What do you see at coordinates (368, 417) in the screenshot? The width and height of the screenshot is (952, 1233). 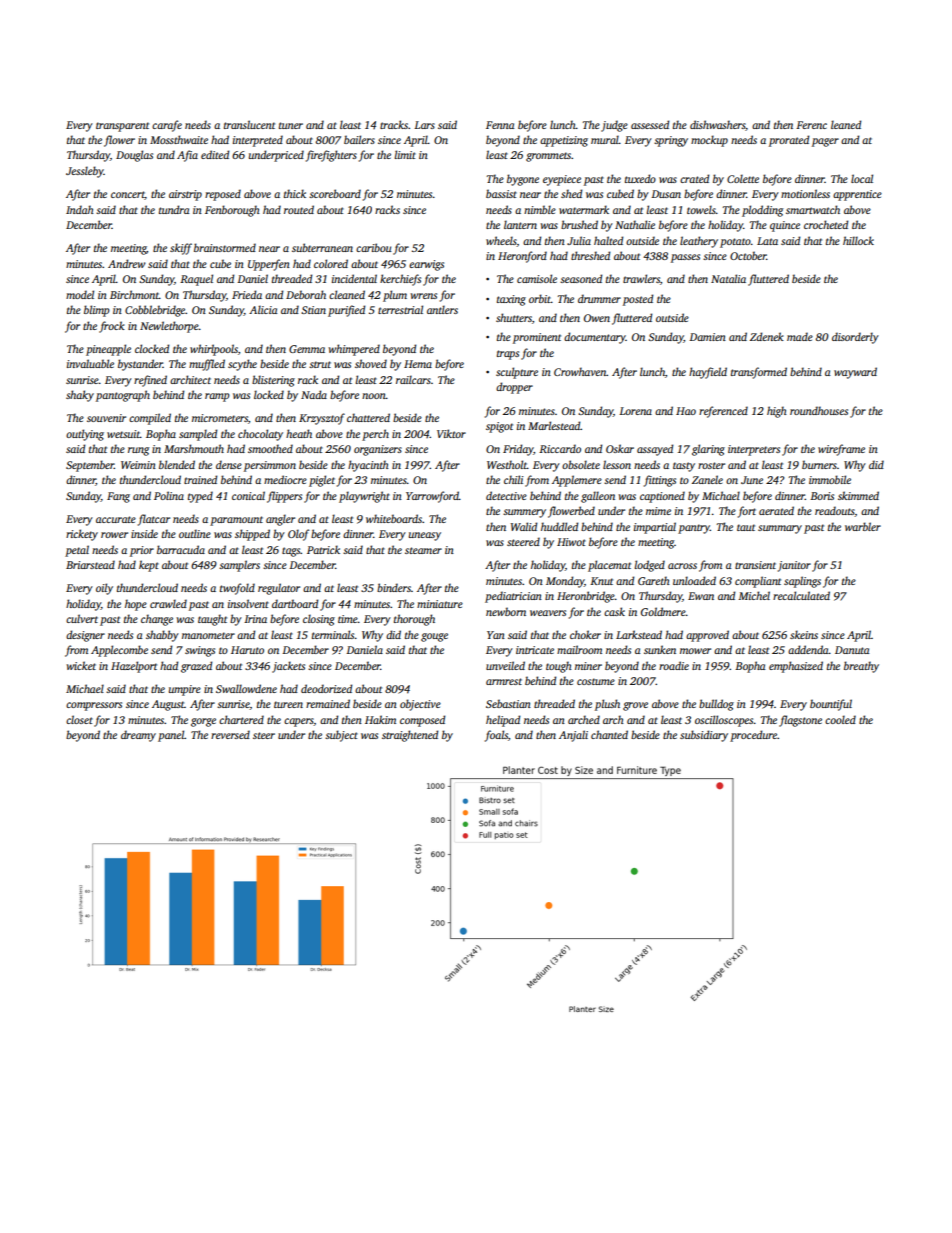 I see `chattered` at bounding box center [368, 417].
